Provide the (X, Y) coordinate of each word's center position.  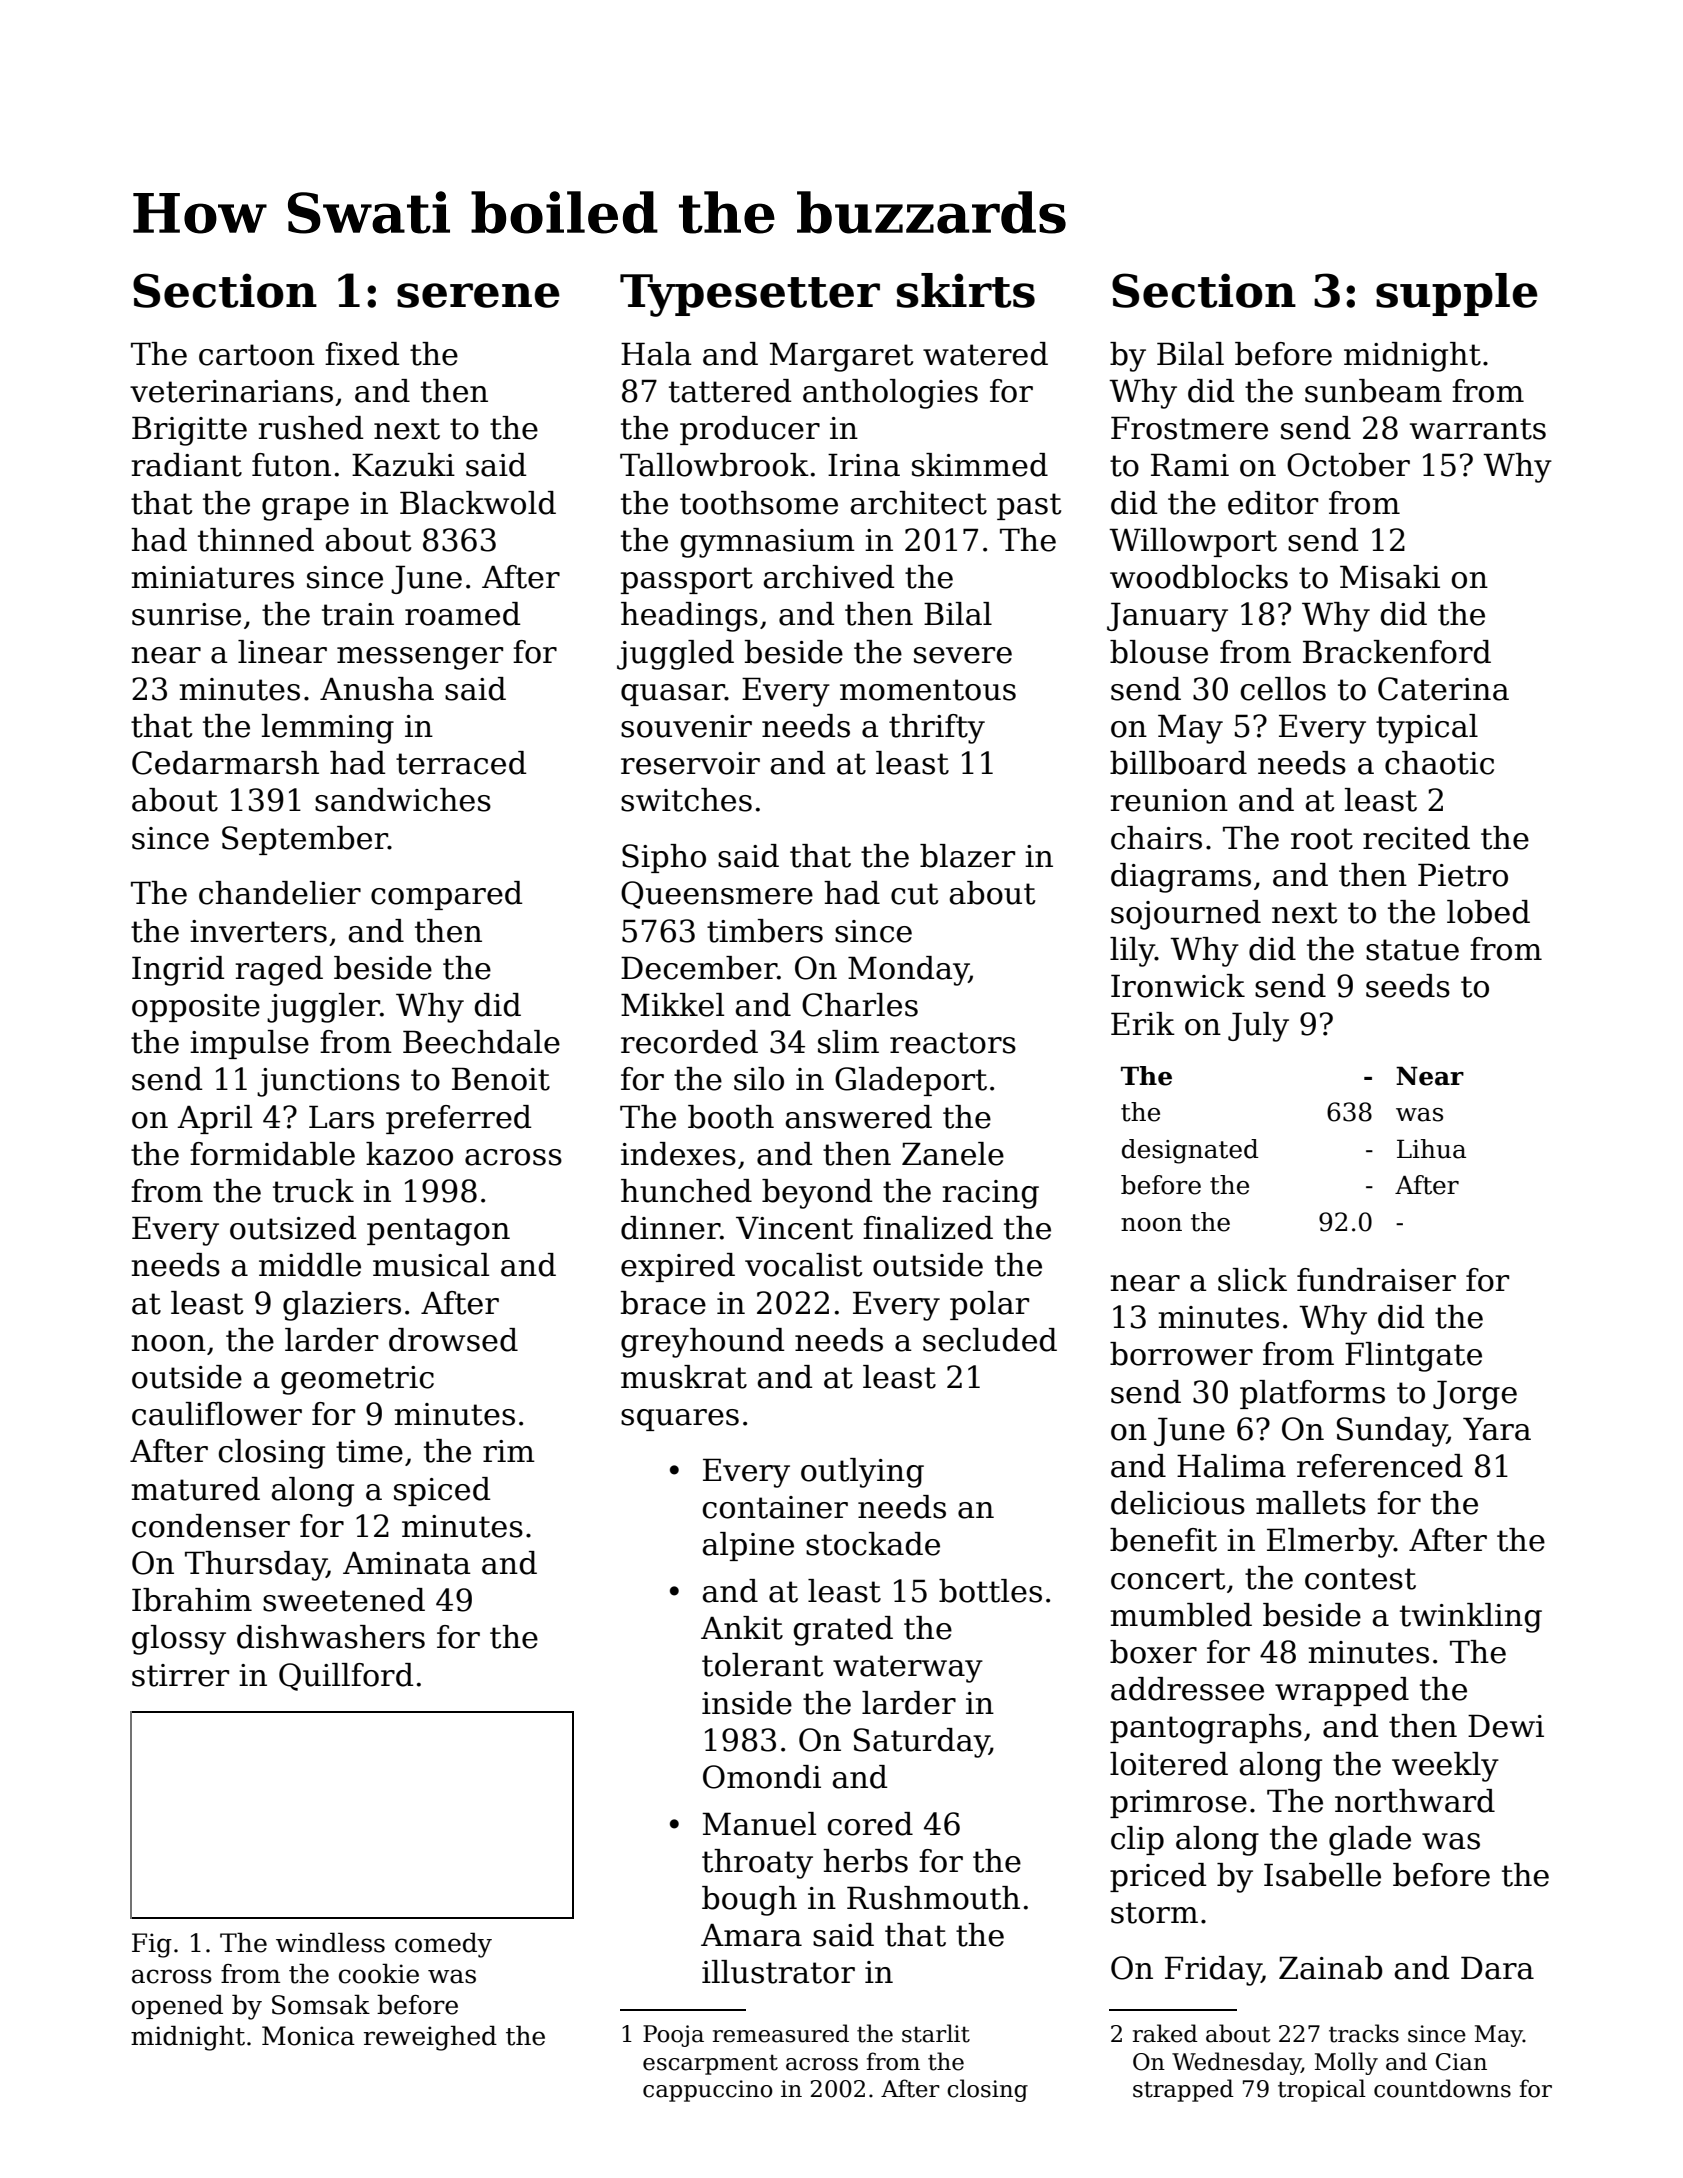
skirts (966, 290)
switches (686, 800)
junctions (328, 1082)
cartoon (257, 355)
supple (1457, 294)
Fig (152, 1945)
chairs (1156, 838)
